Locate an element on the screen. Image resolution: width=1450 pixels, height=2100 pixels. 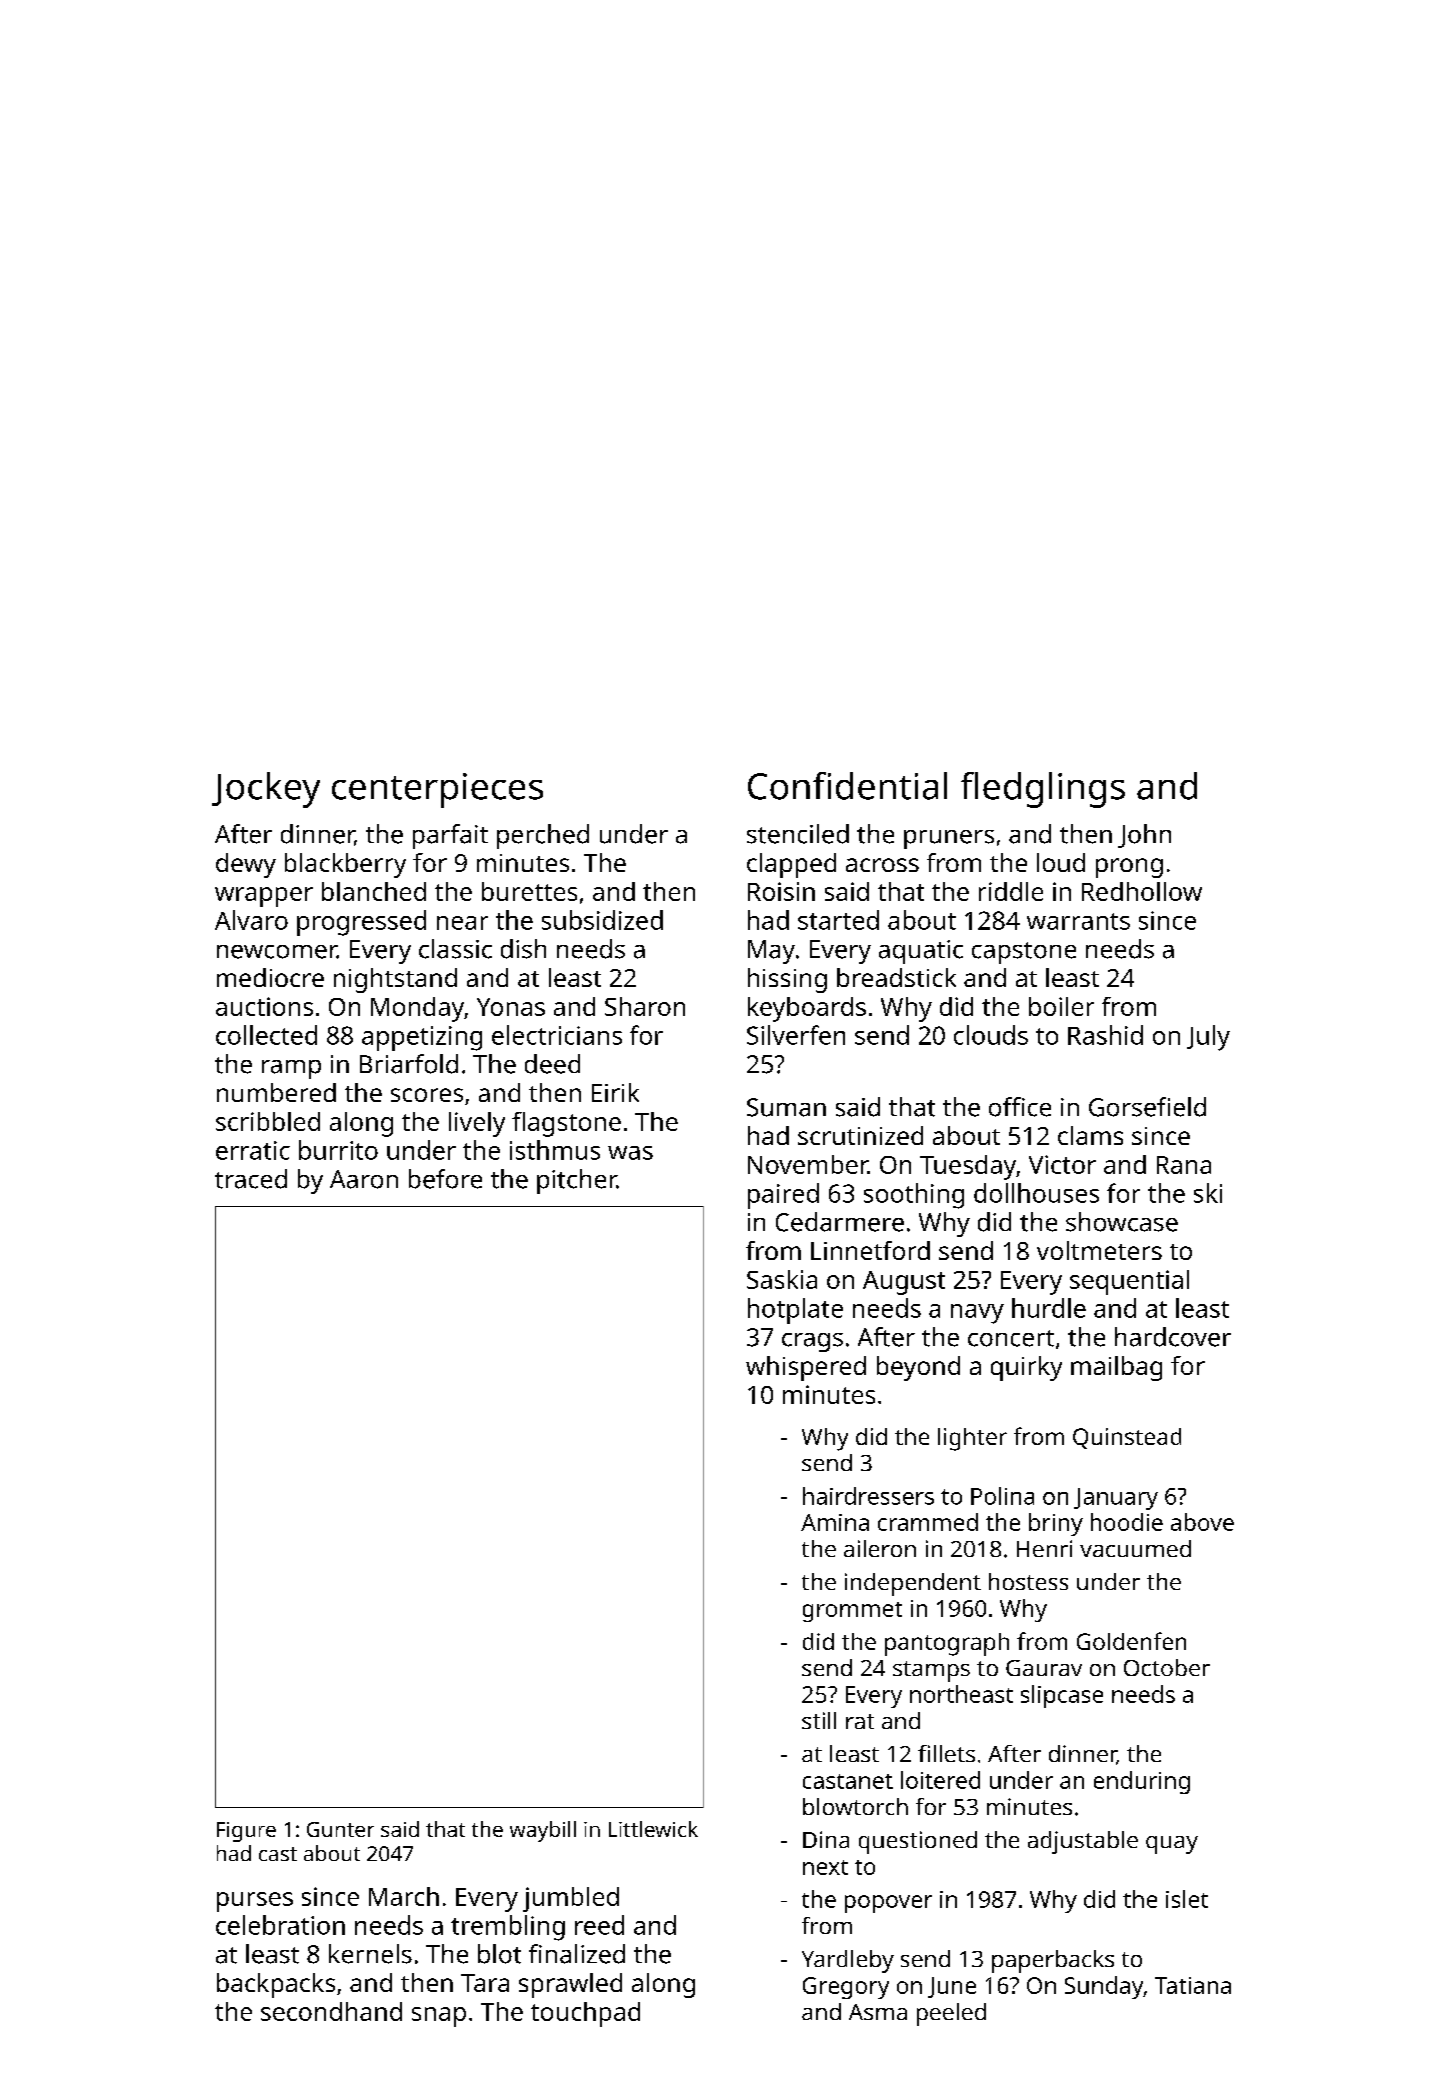
Tatiana is located at coordinates (1193, 1985).
